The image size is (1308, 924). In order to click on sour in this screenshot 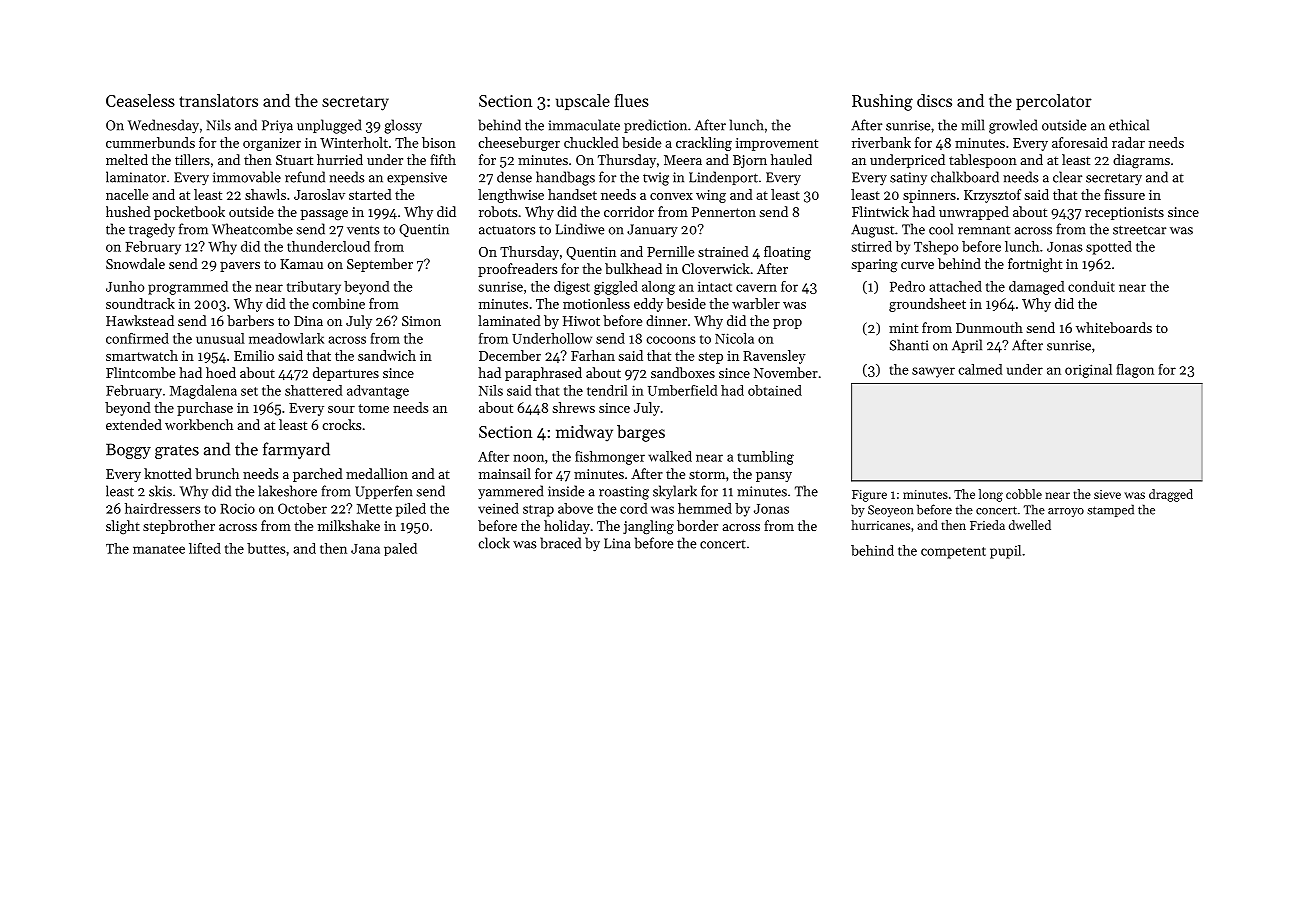, I will do `click(341, 409)`.
